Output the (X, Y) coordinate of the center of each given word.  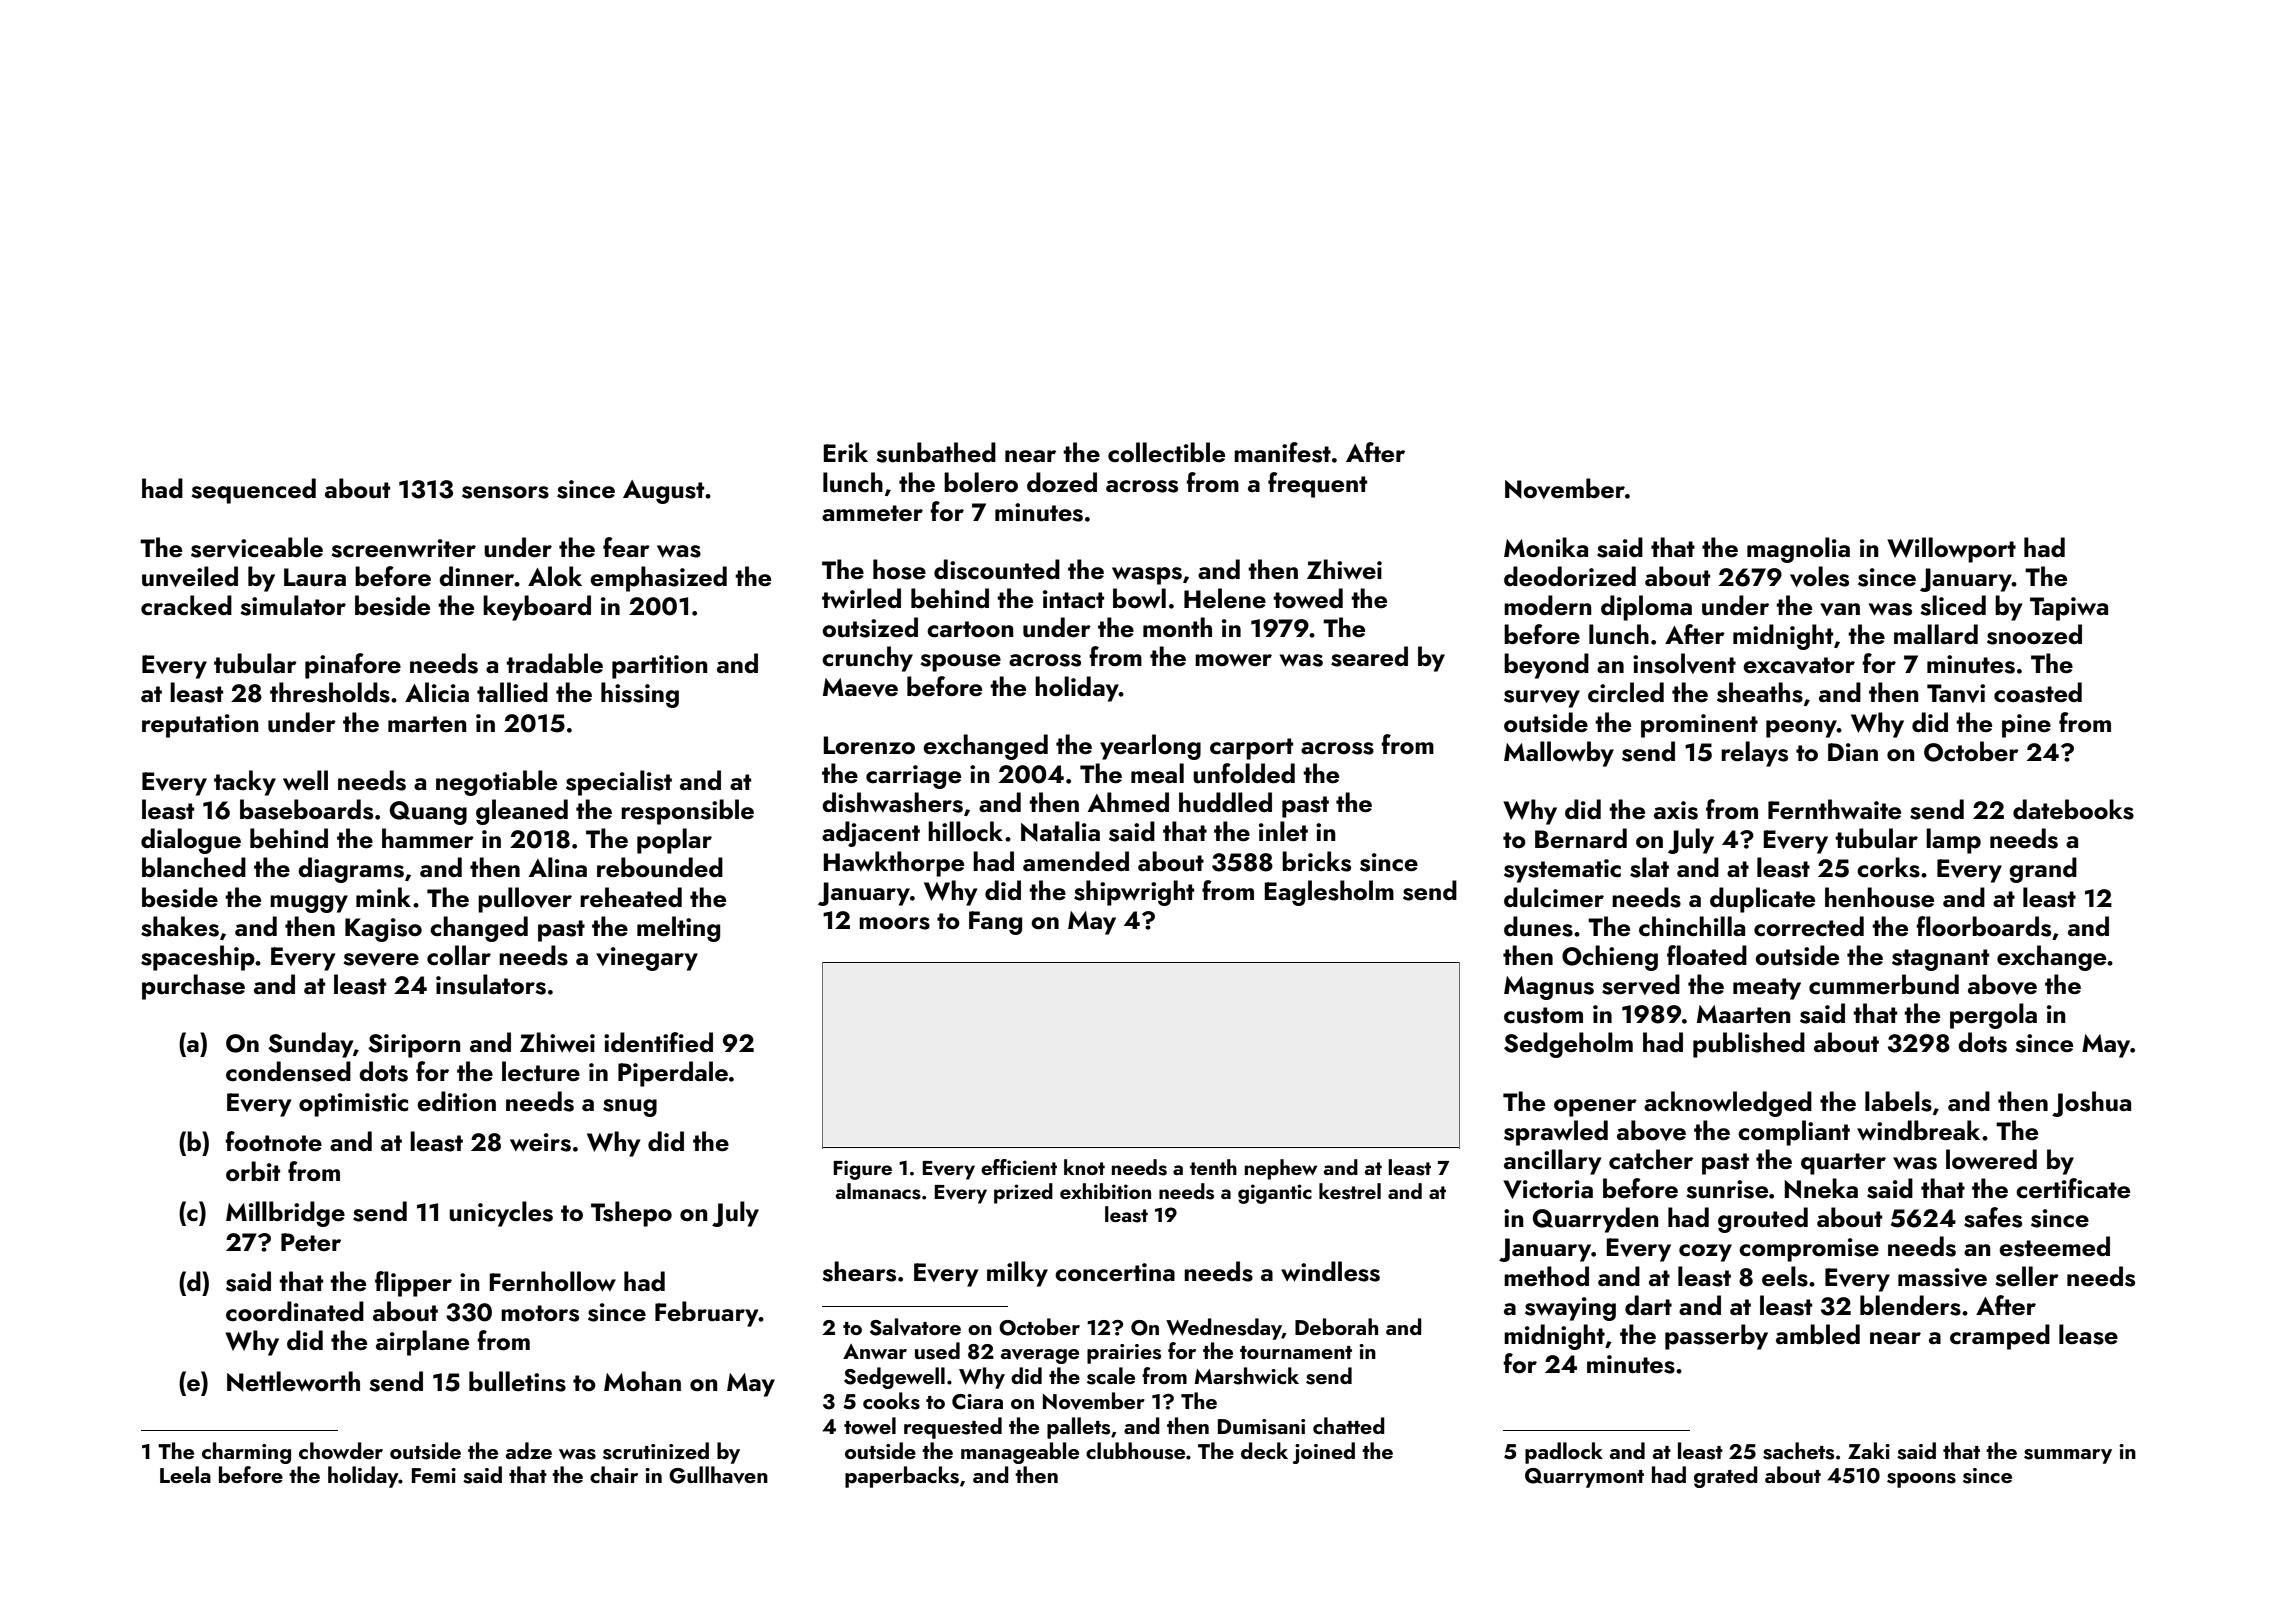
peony (1801, 729)
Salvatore (915, 1327)
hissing (640, 695)
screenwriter (403, 548)
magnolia (1798, 550)
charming (246, 1453)
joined (1324, 1453)
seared (1369, 656)
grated (1726, 1477)
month (1177, 627)
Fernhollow (553, 1281)
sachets (1798, 1451)
